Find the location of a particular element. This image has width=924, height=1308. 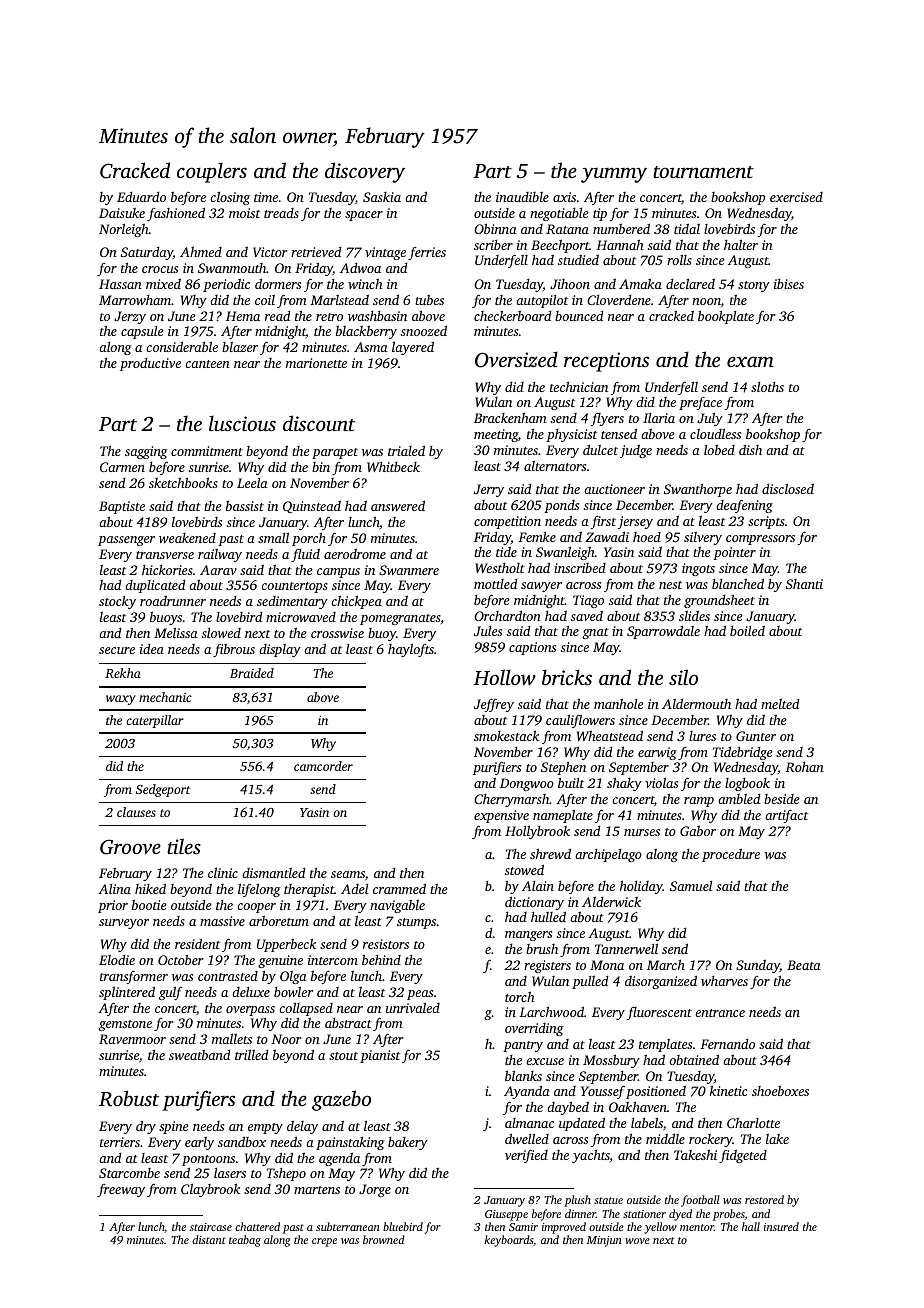

couplers is located at coordinates (212, 172).
